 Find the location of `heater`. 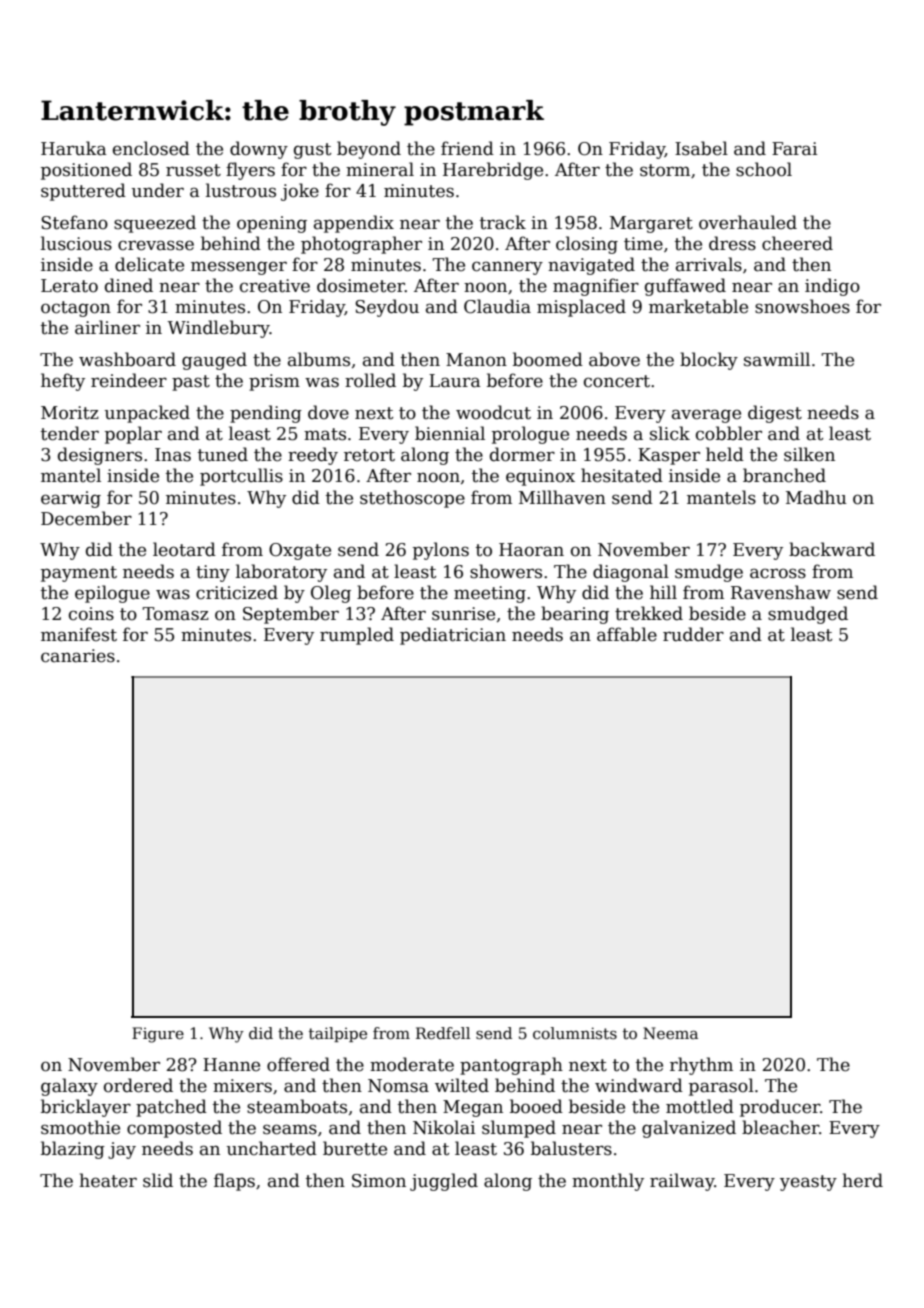

heater is located at coordinates (108, 1180).
